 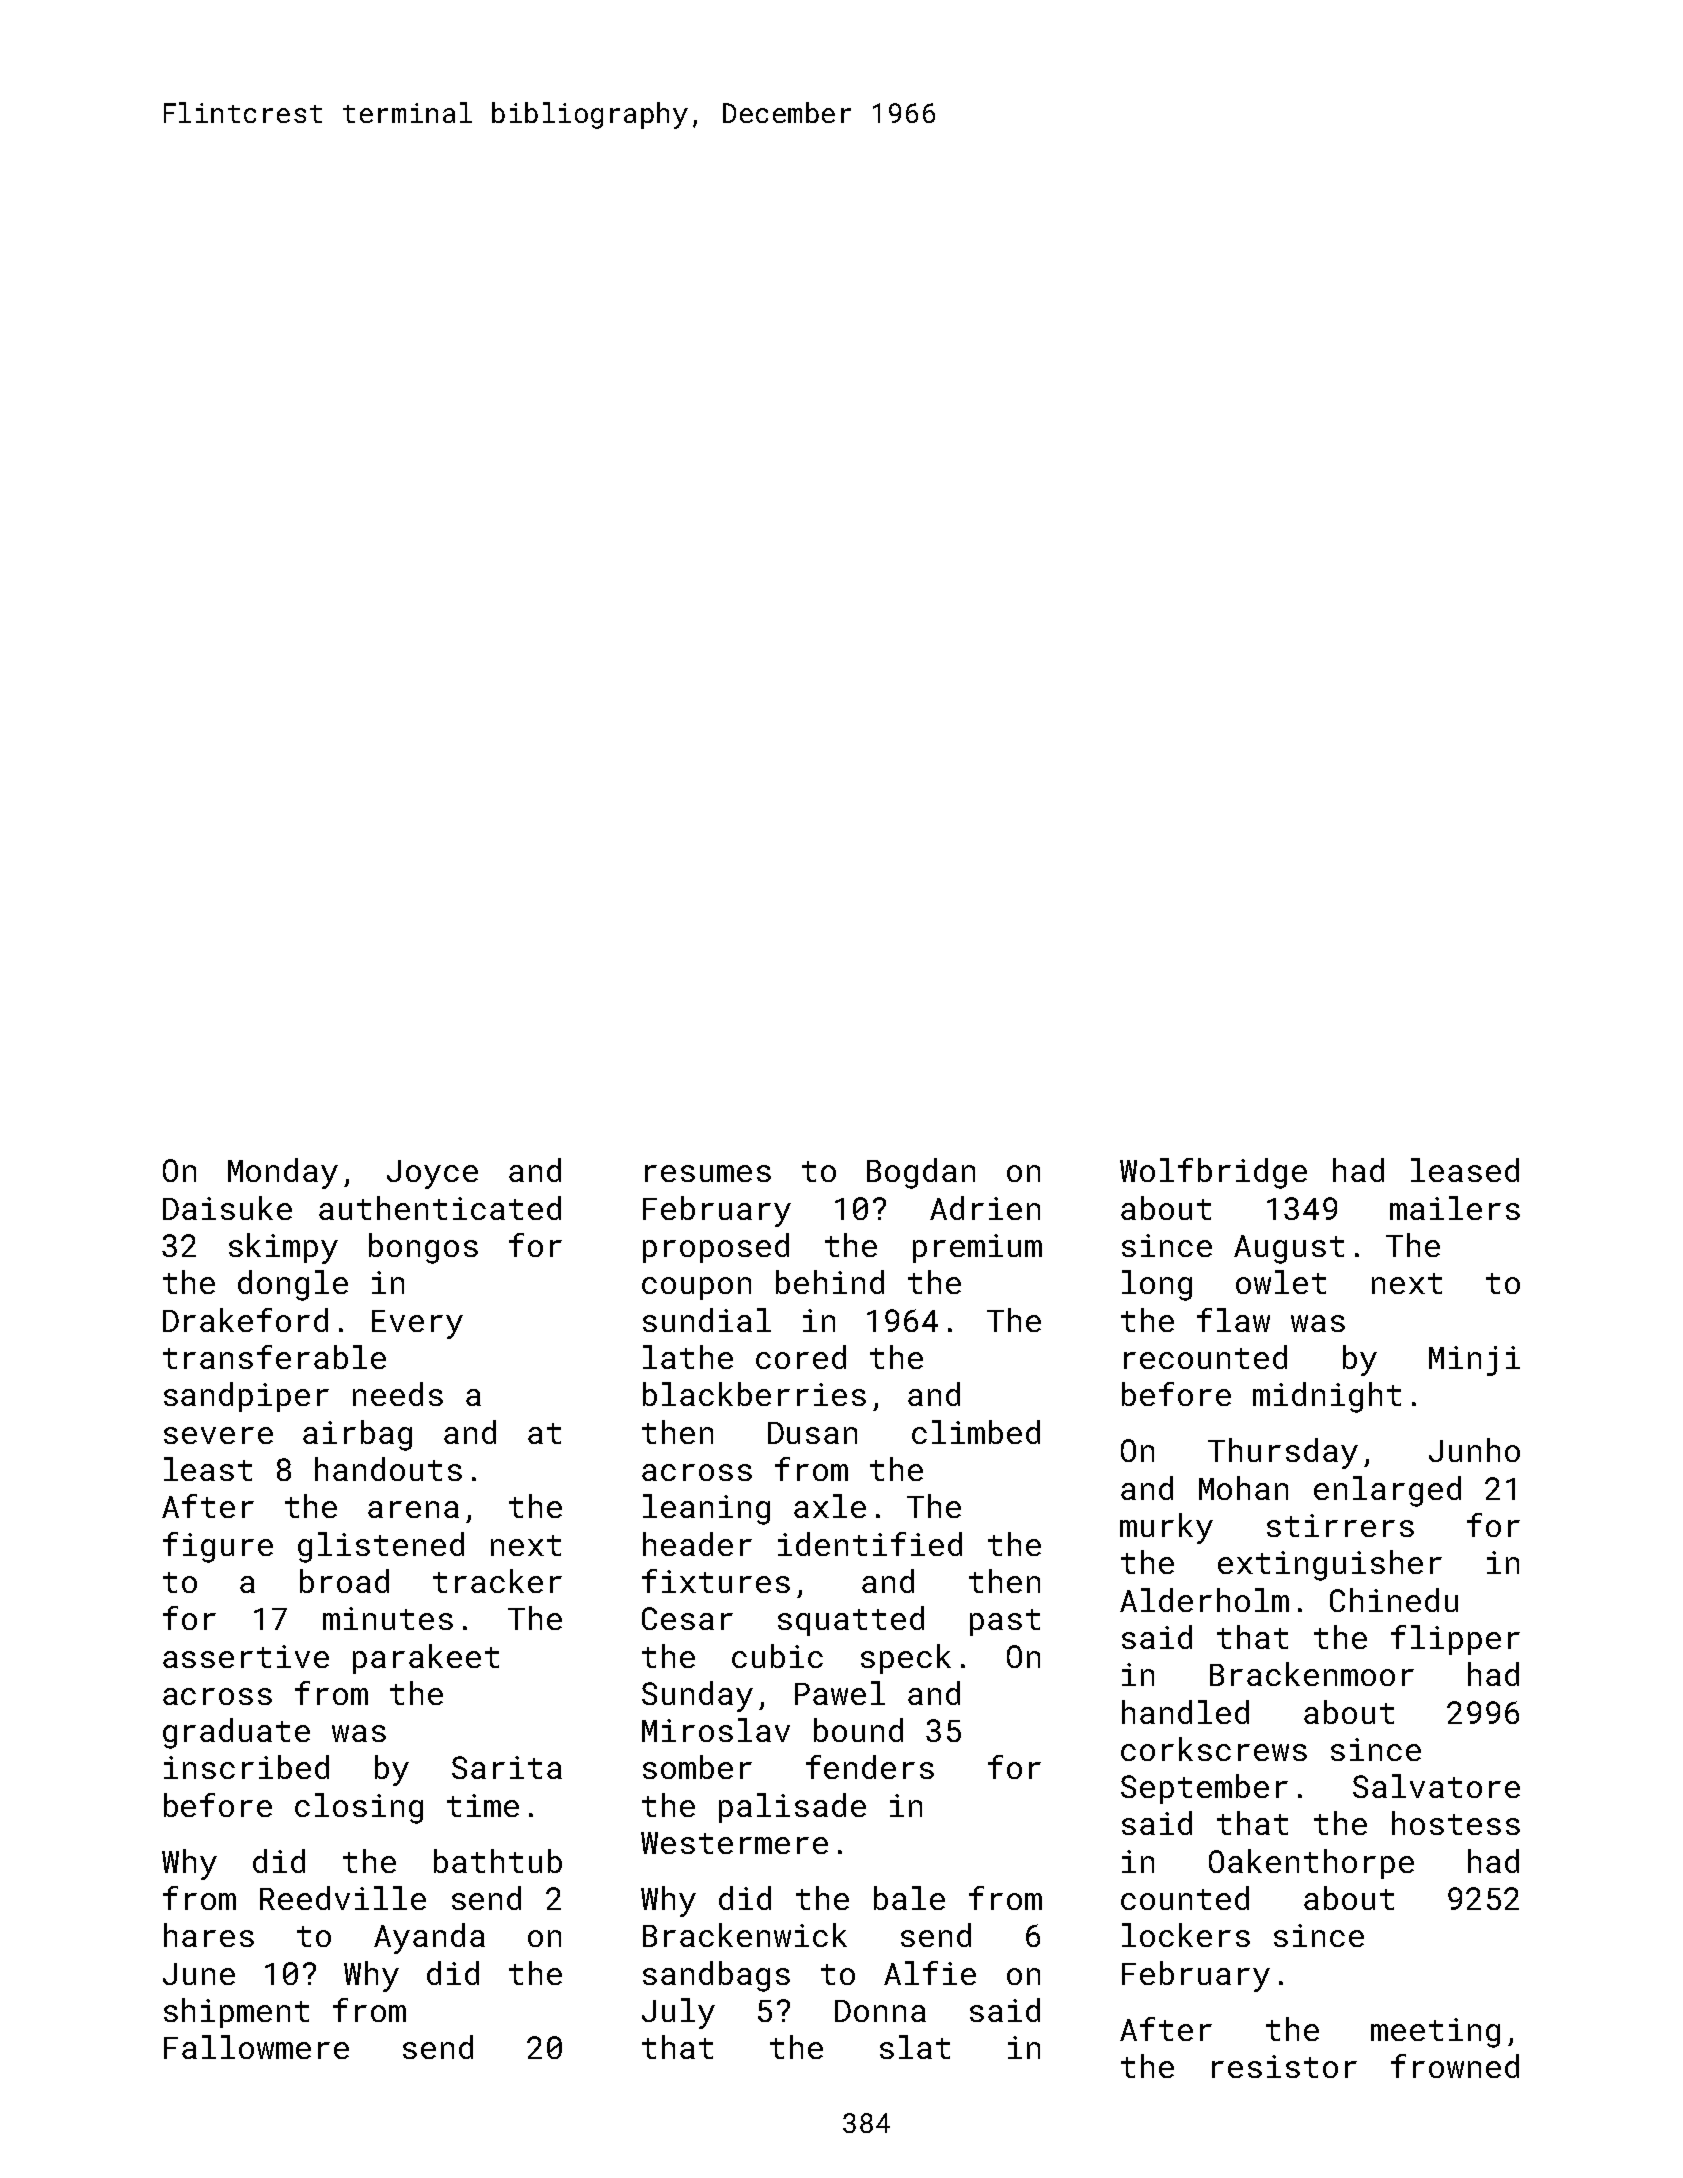 I want to click on Westermere, so click(x=734, y=1843).
